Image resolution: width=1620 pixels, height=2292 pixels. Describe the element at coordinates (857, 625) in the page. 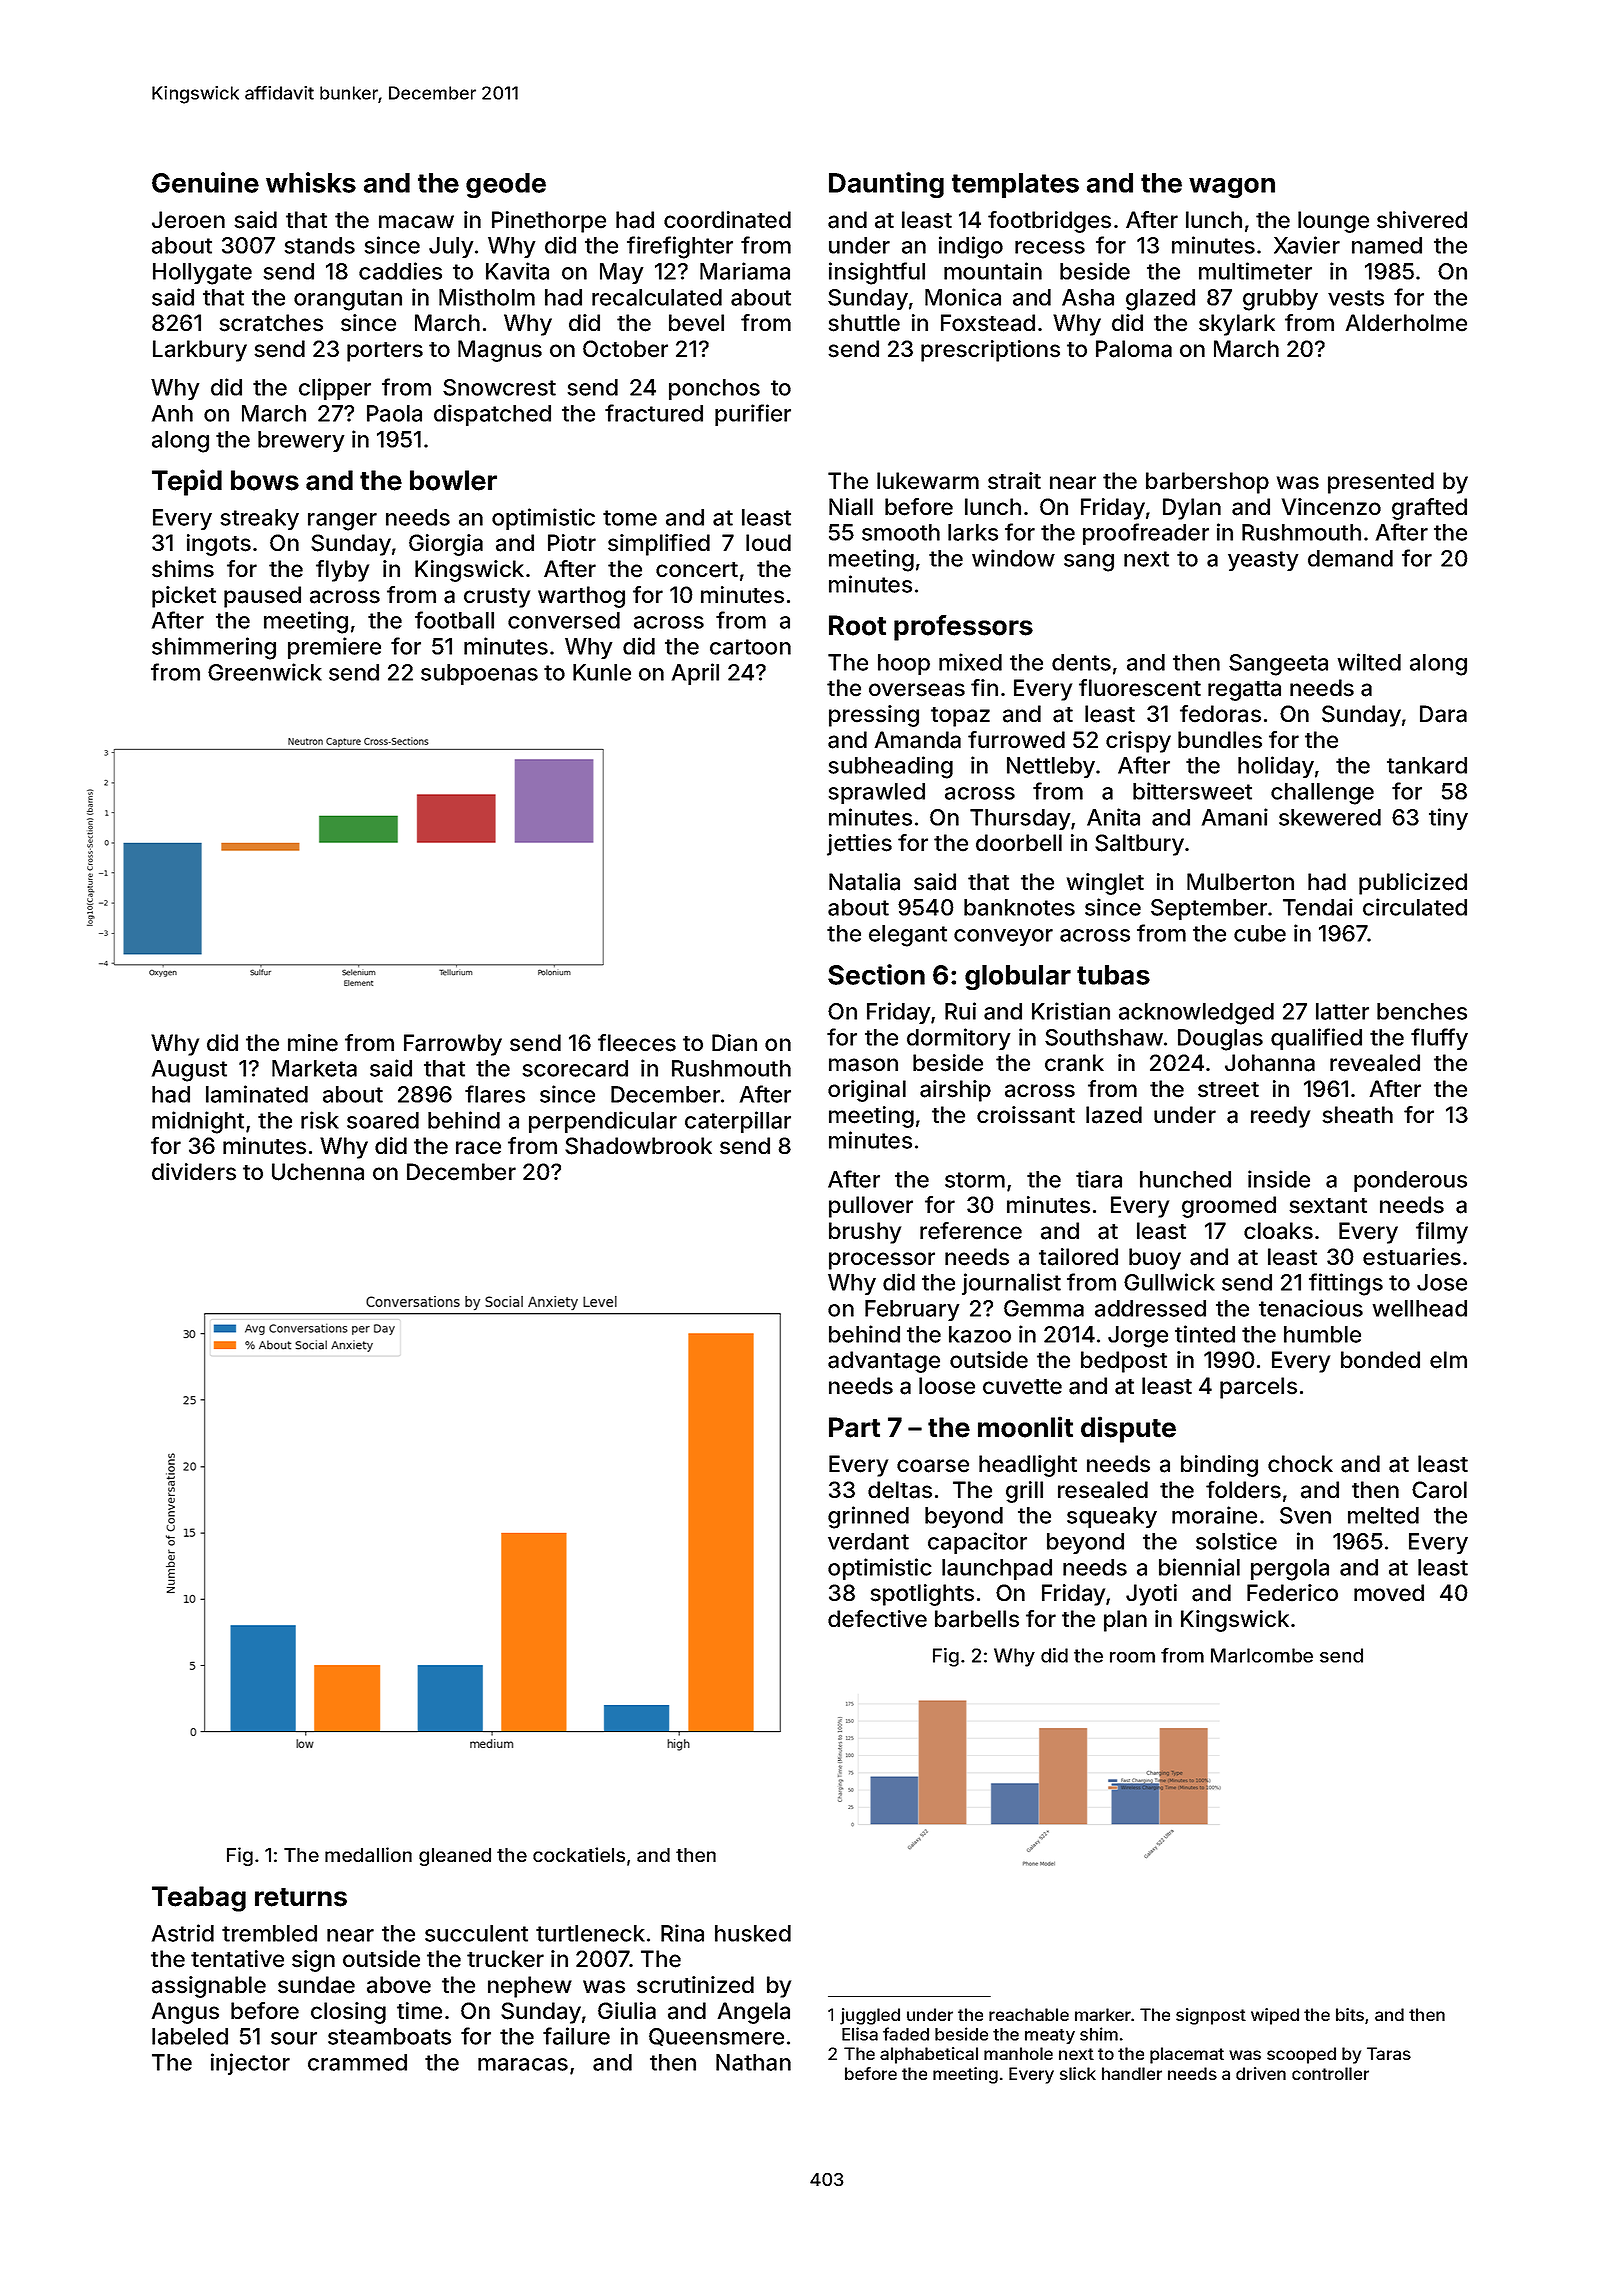

I see `Root` at that location.
